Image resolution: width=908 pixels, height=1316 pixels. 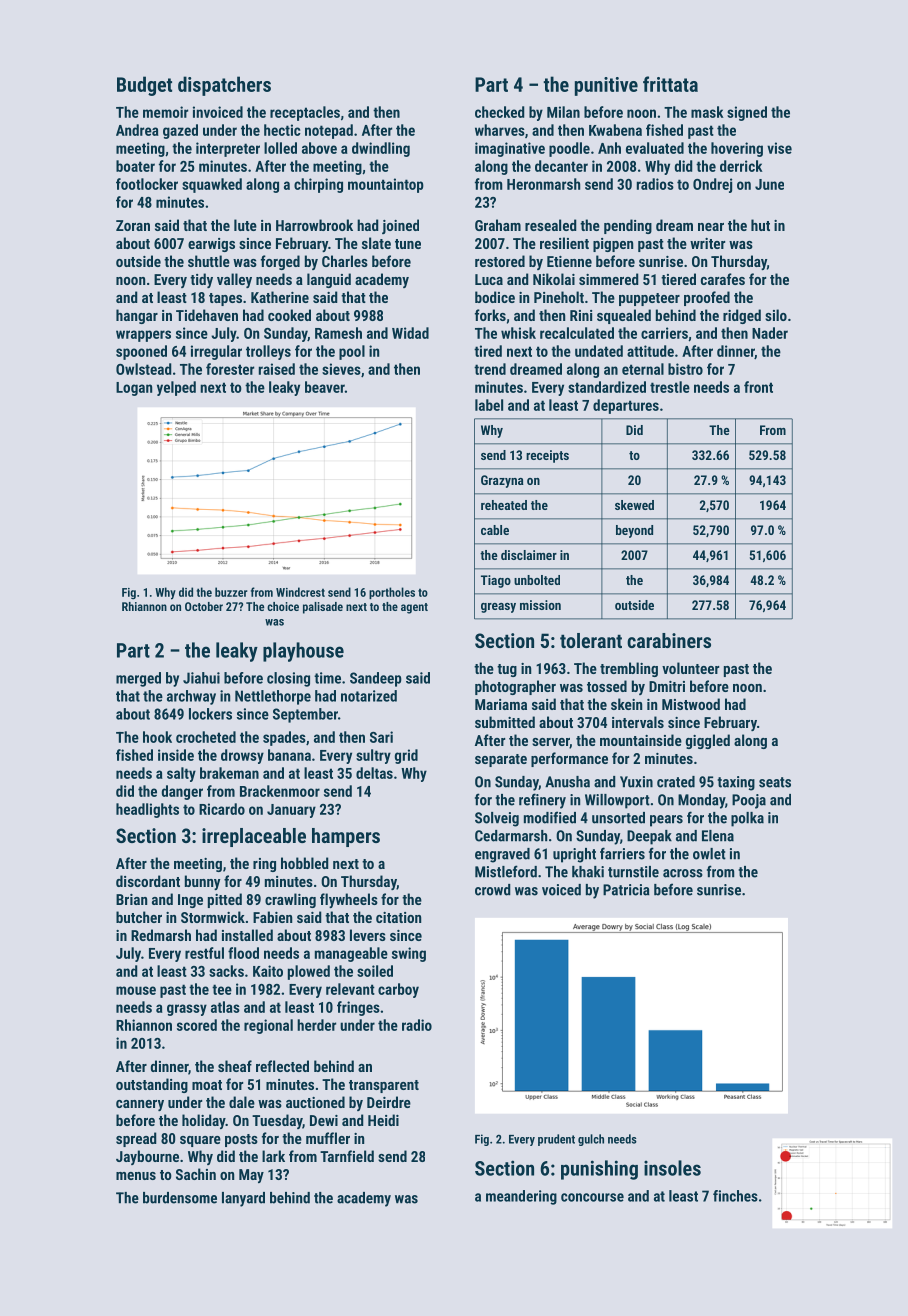 What do you see at coordinates (137, 316) in the page?
I see `hangar` at bounding box center [137, 316].
